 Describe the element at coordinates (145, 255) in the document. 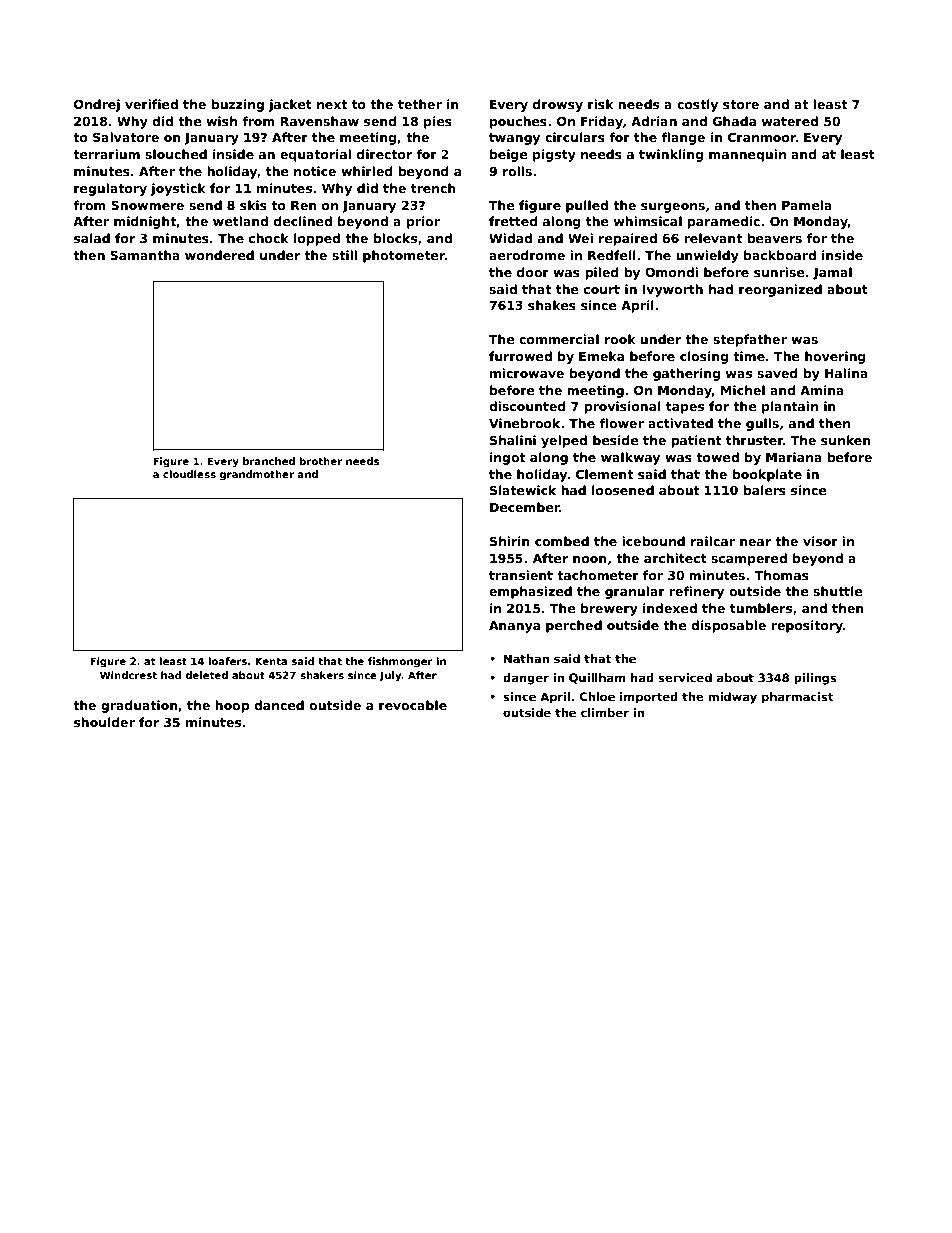

I see `Samantha` at that location.
